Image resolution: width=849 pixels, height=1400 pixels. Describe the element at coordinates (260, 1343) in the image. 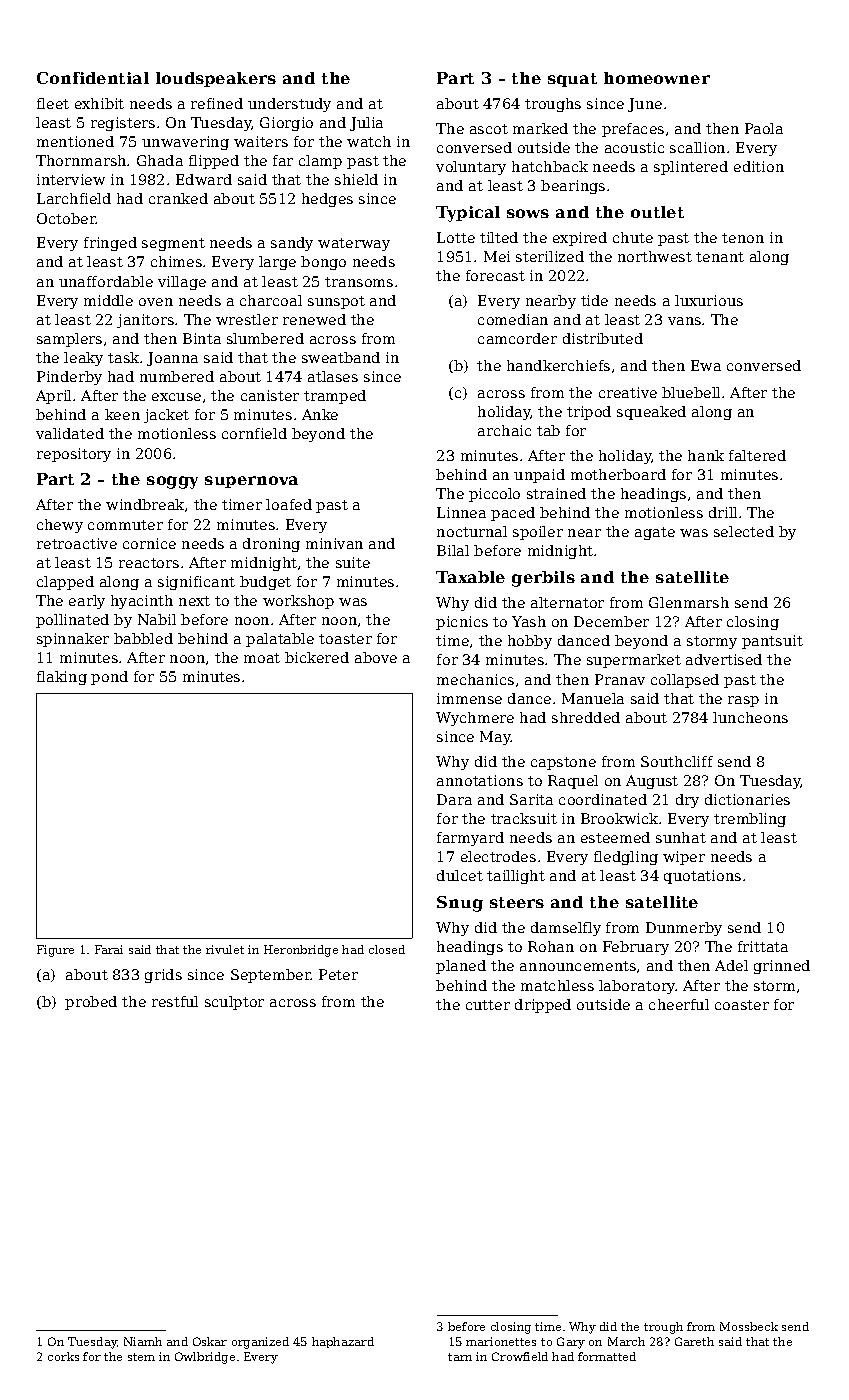

I see `organized` at that location.
